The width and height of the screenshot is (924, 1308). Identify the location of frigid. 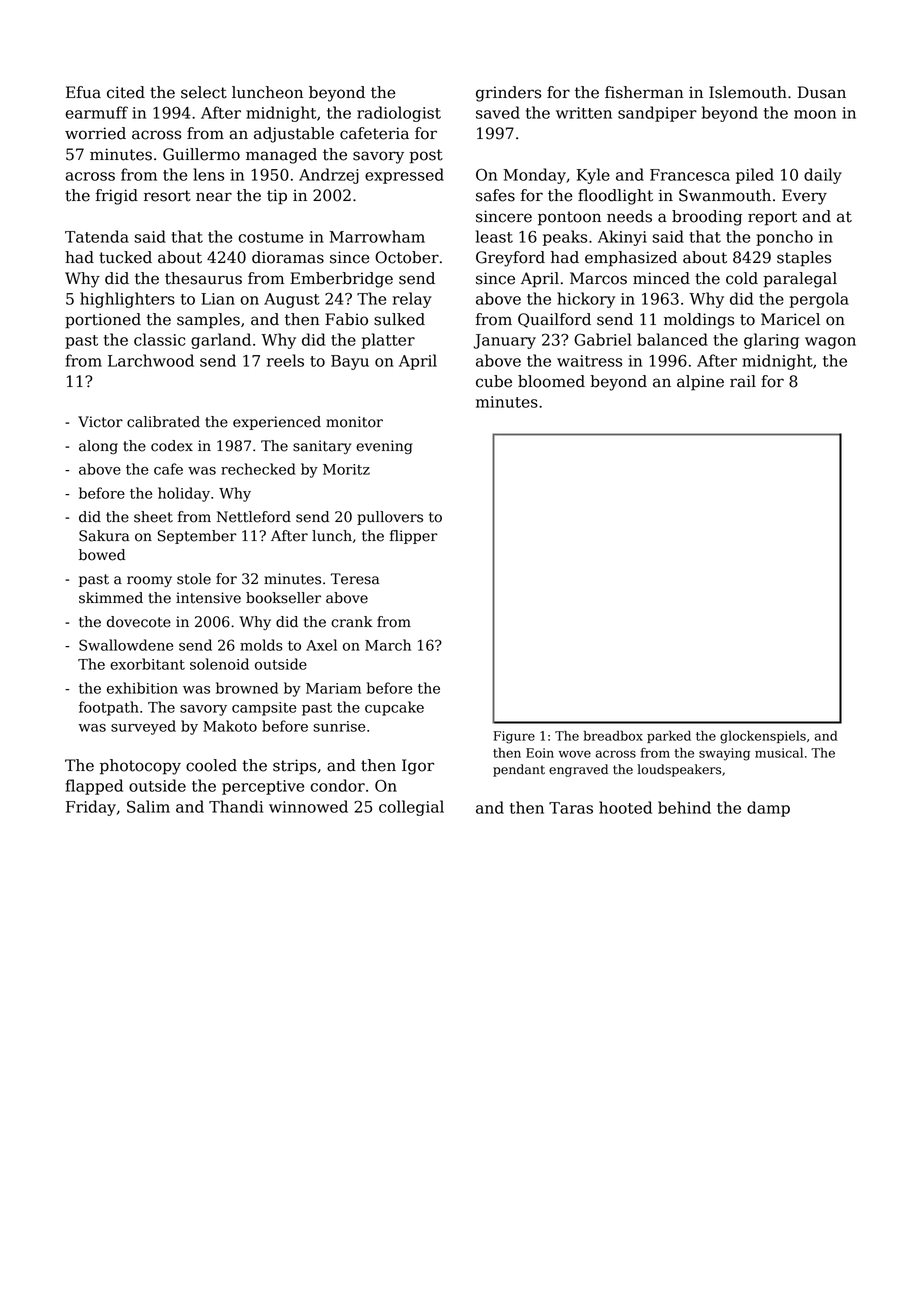
(117, 197).
